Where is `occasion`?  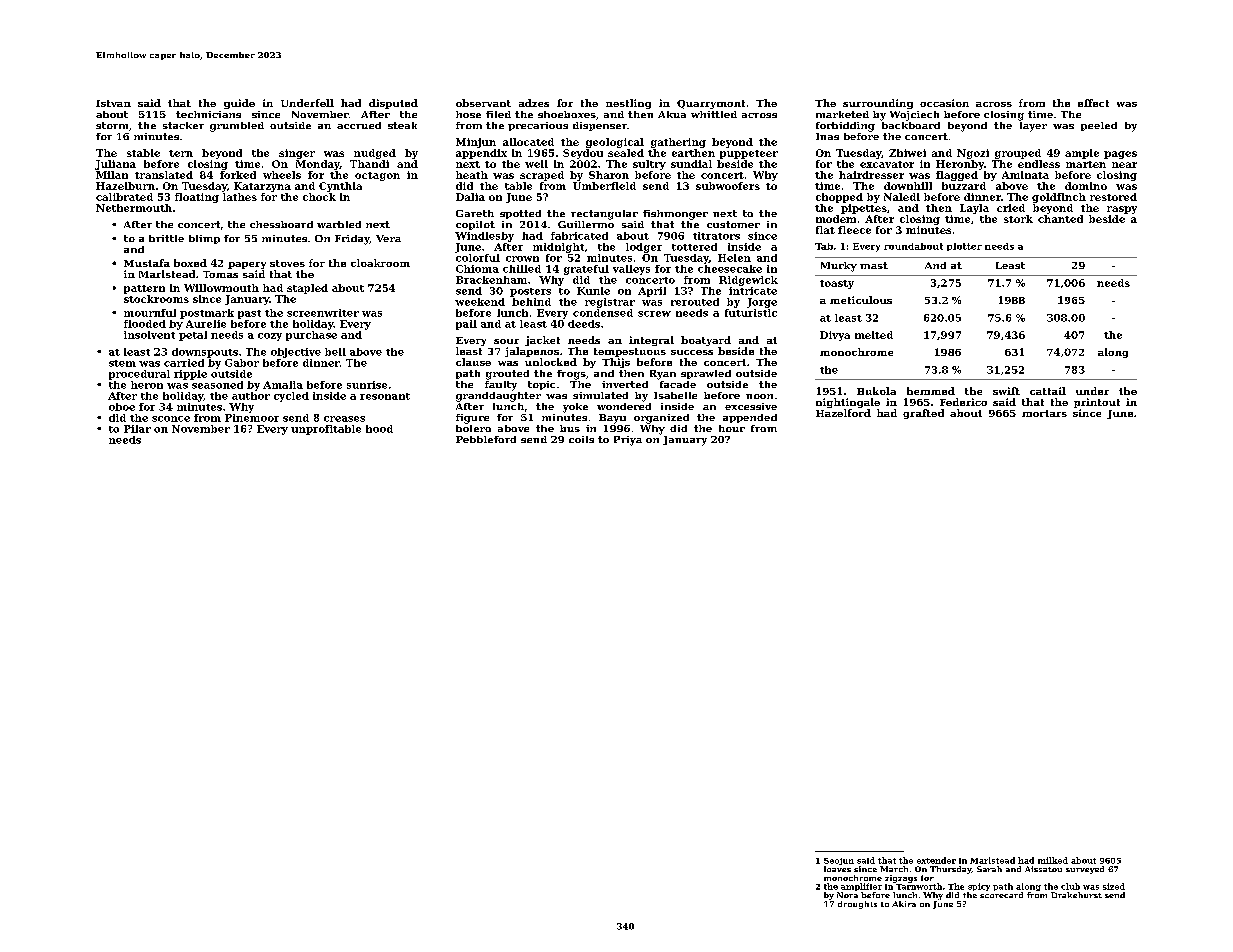
occasion is located at coordinates (944, 103).
